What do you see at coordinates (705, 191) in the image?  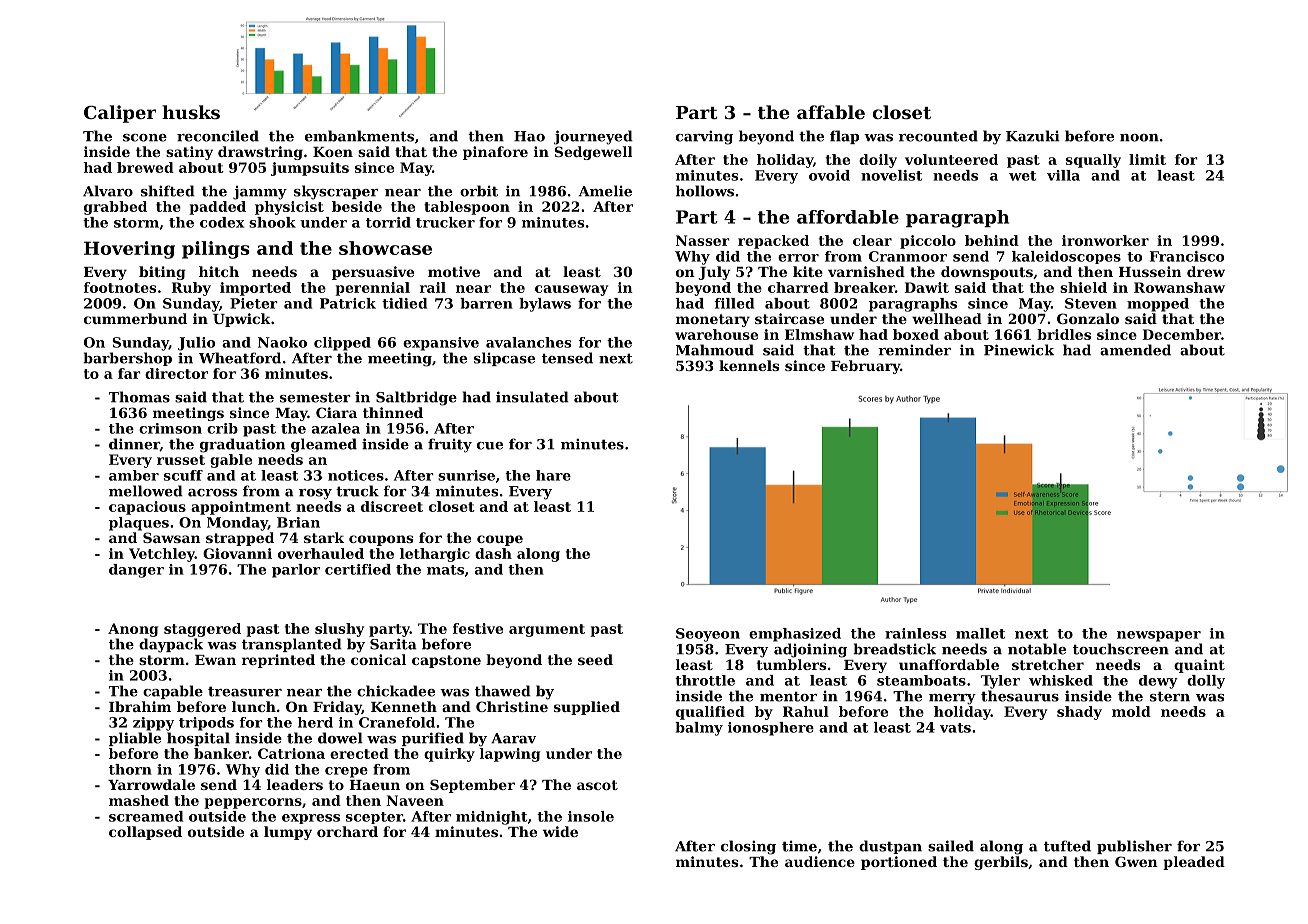 I see `hollows` at bounding box center [705, 191].
